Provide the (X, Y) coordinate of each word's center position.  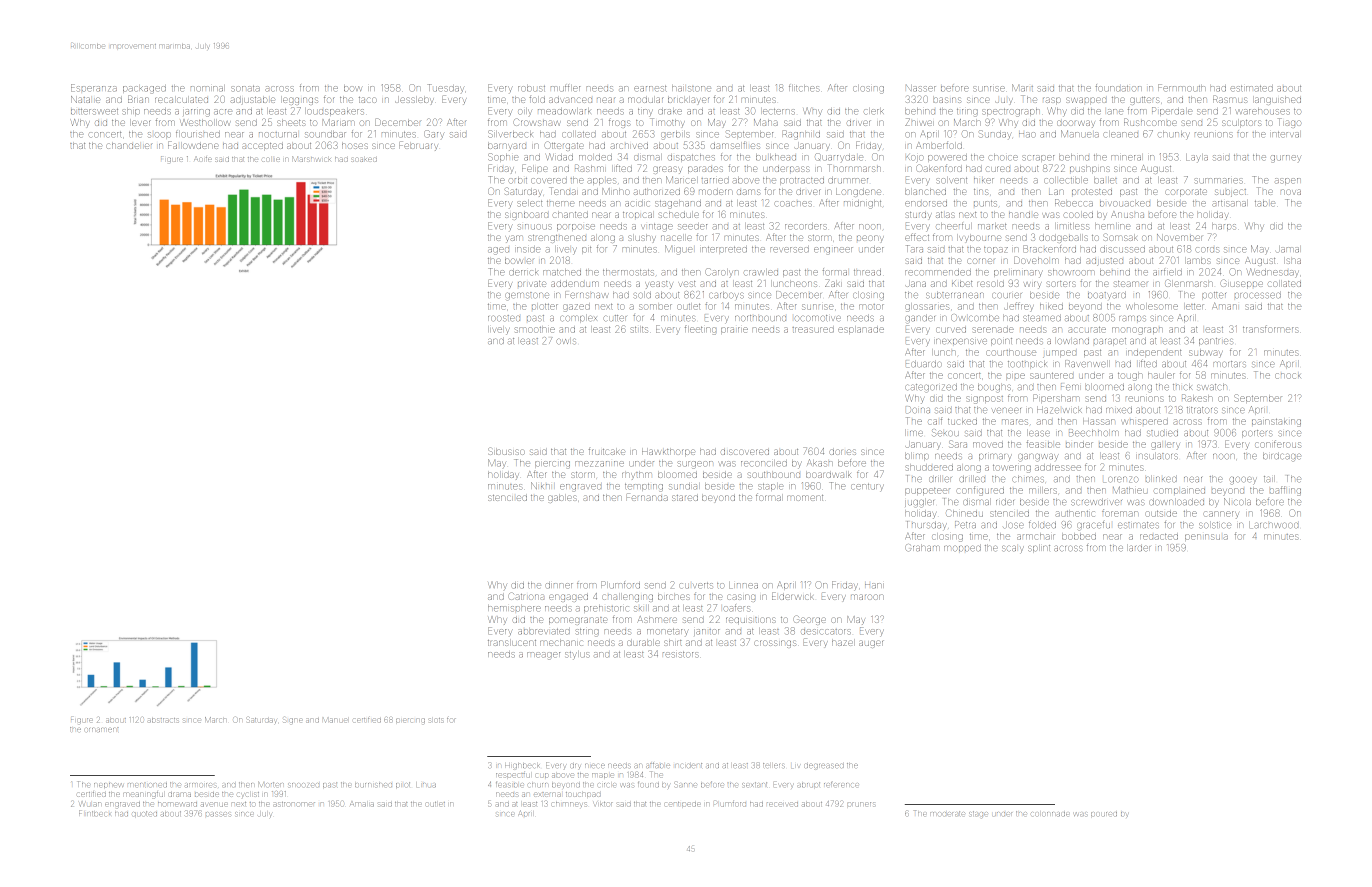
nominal (207, 88)
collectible (1066, 181)
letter (1195, 307)
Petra (965, 524)
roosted (504, 318)
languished (1278, 101)
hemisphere (514, 609)
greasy (667, 170)
